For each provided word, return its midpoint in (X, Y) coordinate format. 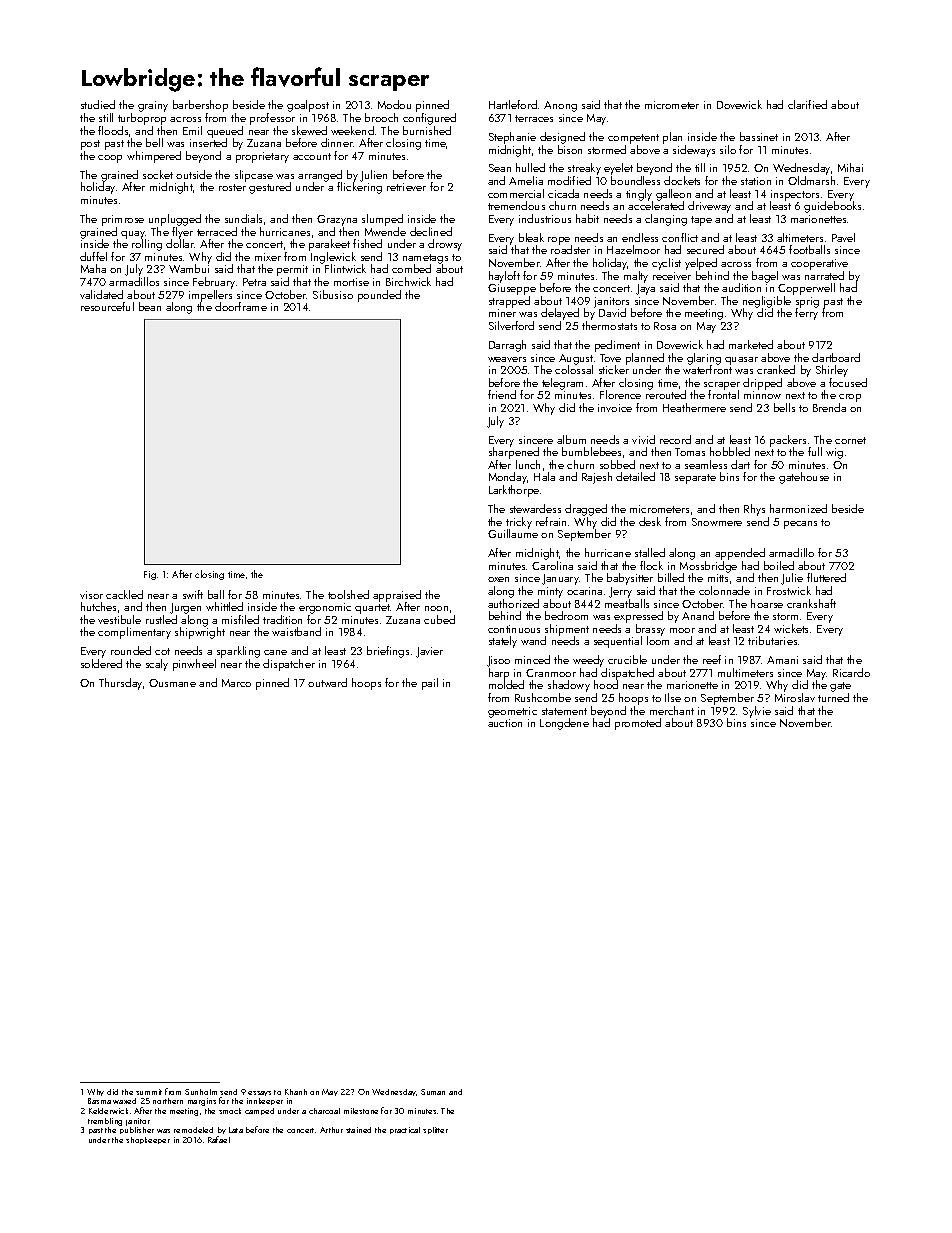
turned (833, 697)
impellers (210, 296)
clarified (807, 104)
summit (149, 1092)
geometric (512, 712)
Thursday (120, 684)
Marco (236, 683)
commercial (516, 193)
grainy (153, 106)
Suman (433, 1092)
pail (430, 684)
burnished (427, 130)
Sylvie (757, 712)
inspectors (795, 195)
